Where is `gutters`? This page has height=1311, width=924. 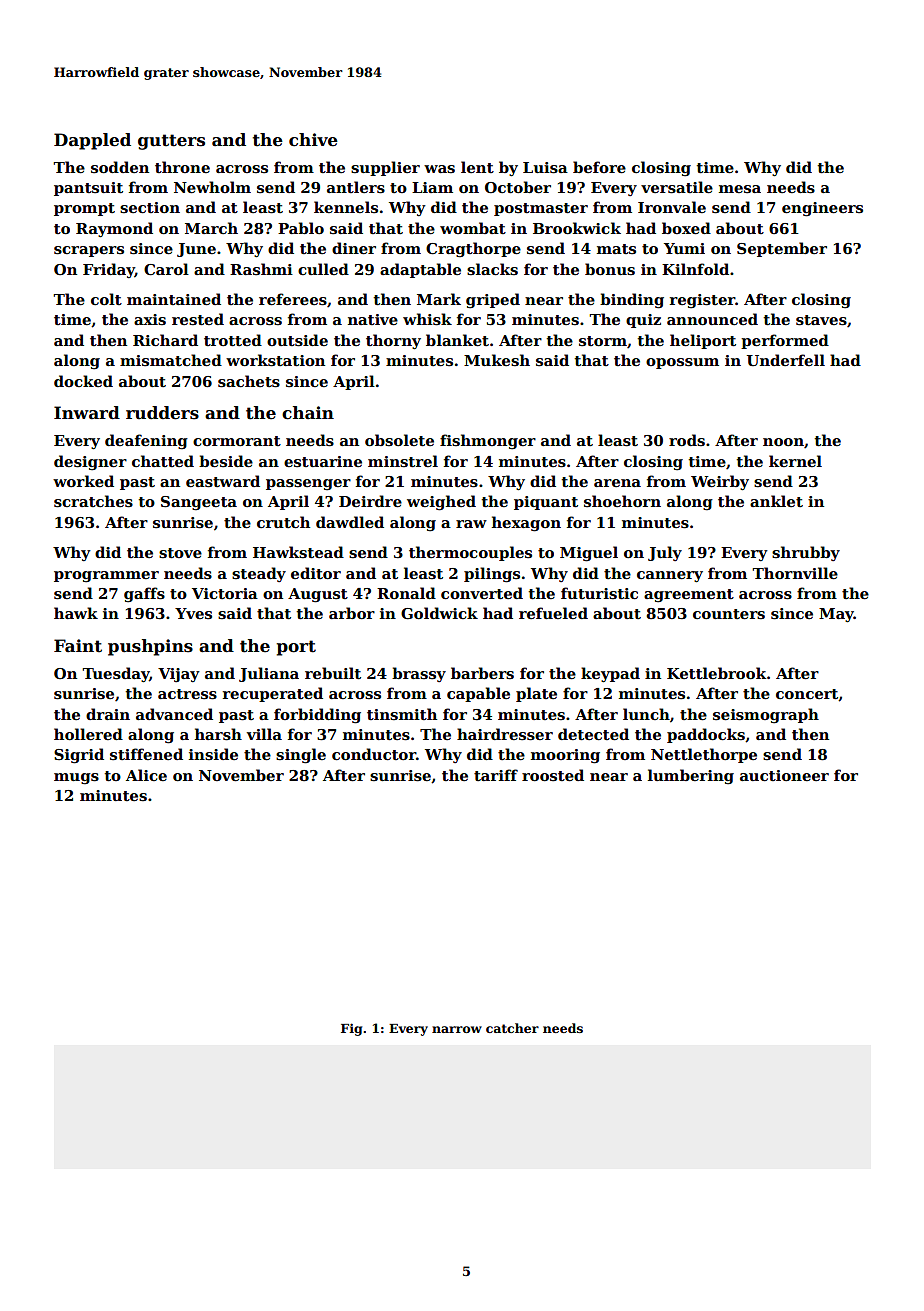 gutters is located at coordinates (171, 142).
